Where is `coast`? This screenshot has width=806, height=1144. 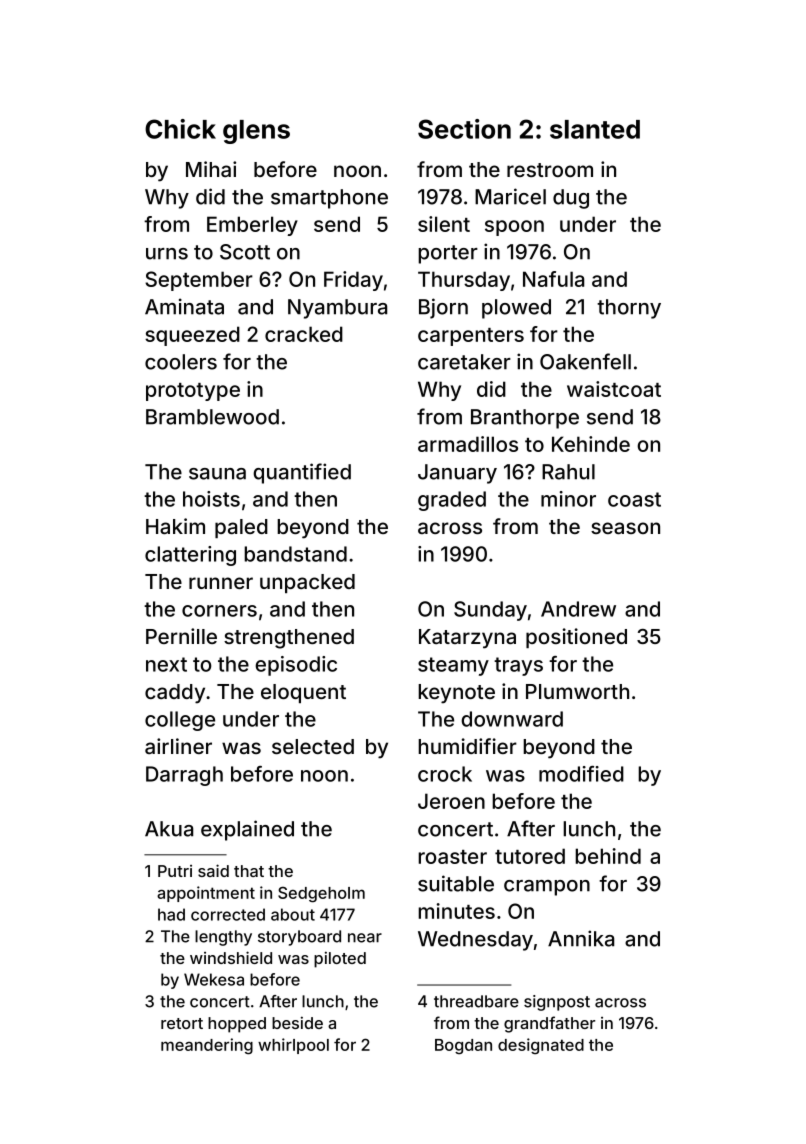
coast is located at coordinates (634, 499).
